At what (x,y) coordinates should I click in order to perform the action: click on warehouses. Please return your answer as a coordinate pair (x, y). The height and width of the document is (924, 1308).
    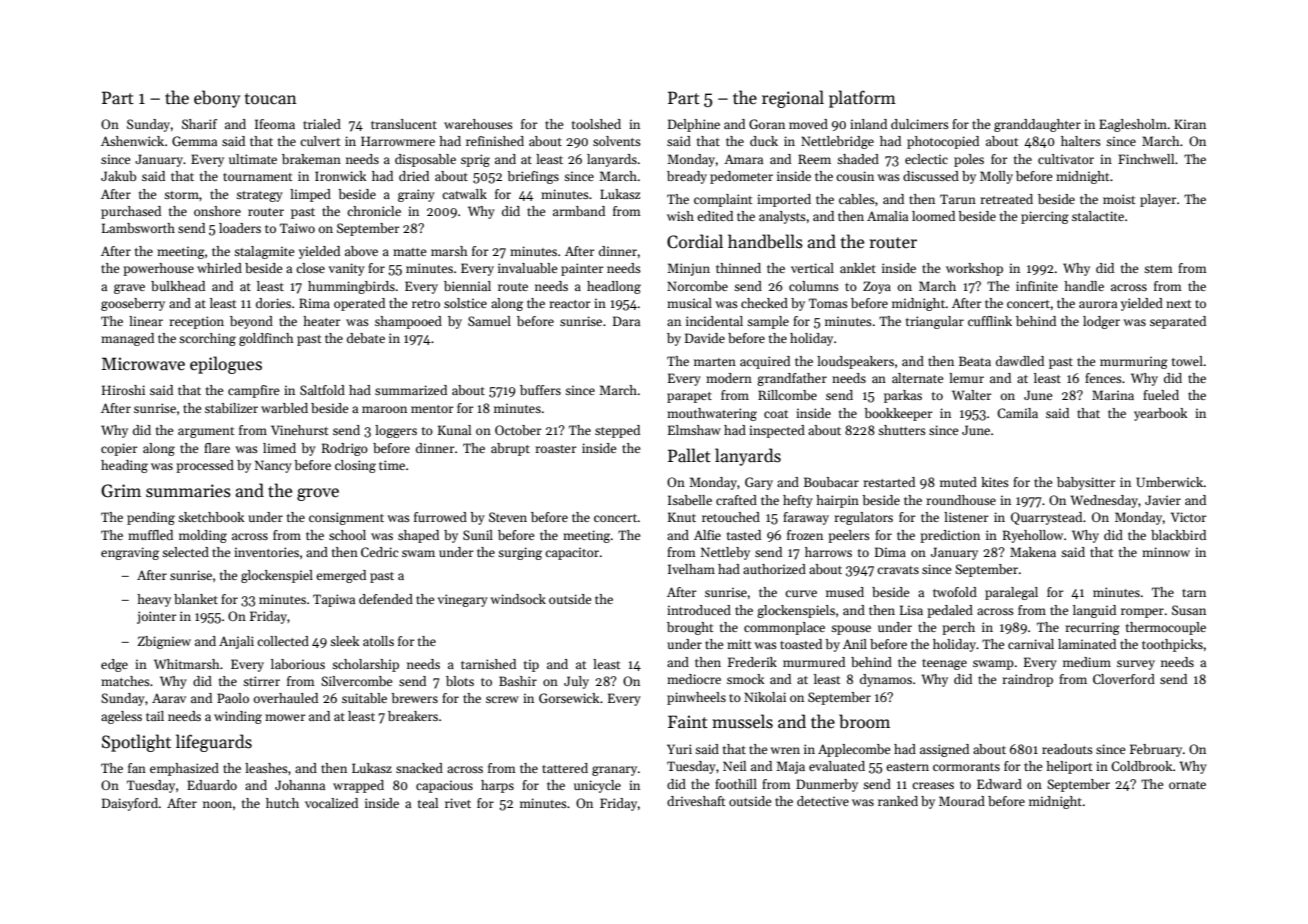
    Looking at the image, I should click on (478, 124).
